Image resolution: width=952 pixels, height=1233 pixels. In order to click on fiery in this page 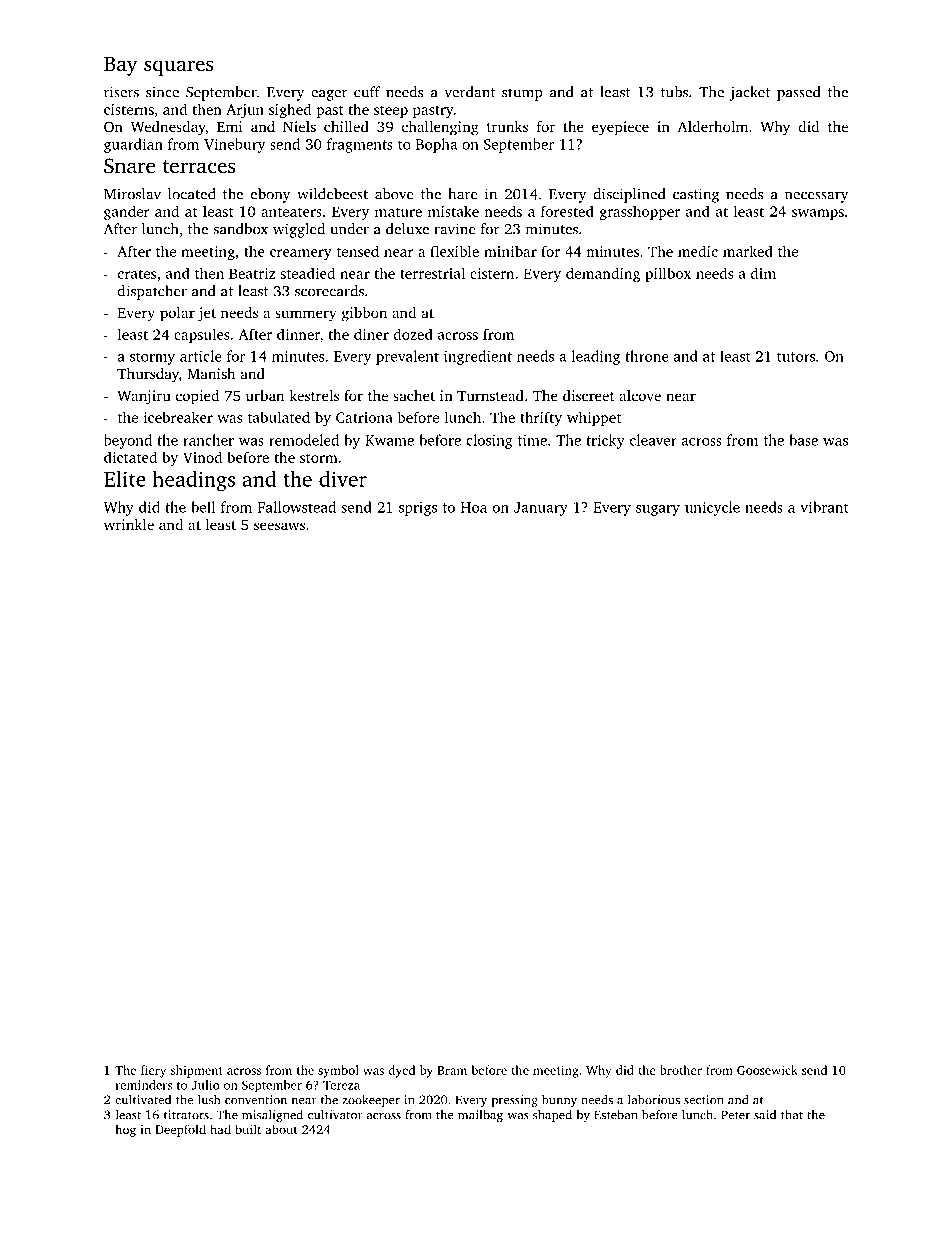, I will do `click(153, 1071)`.
